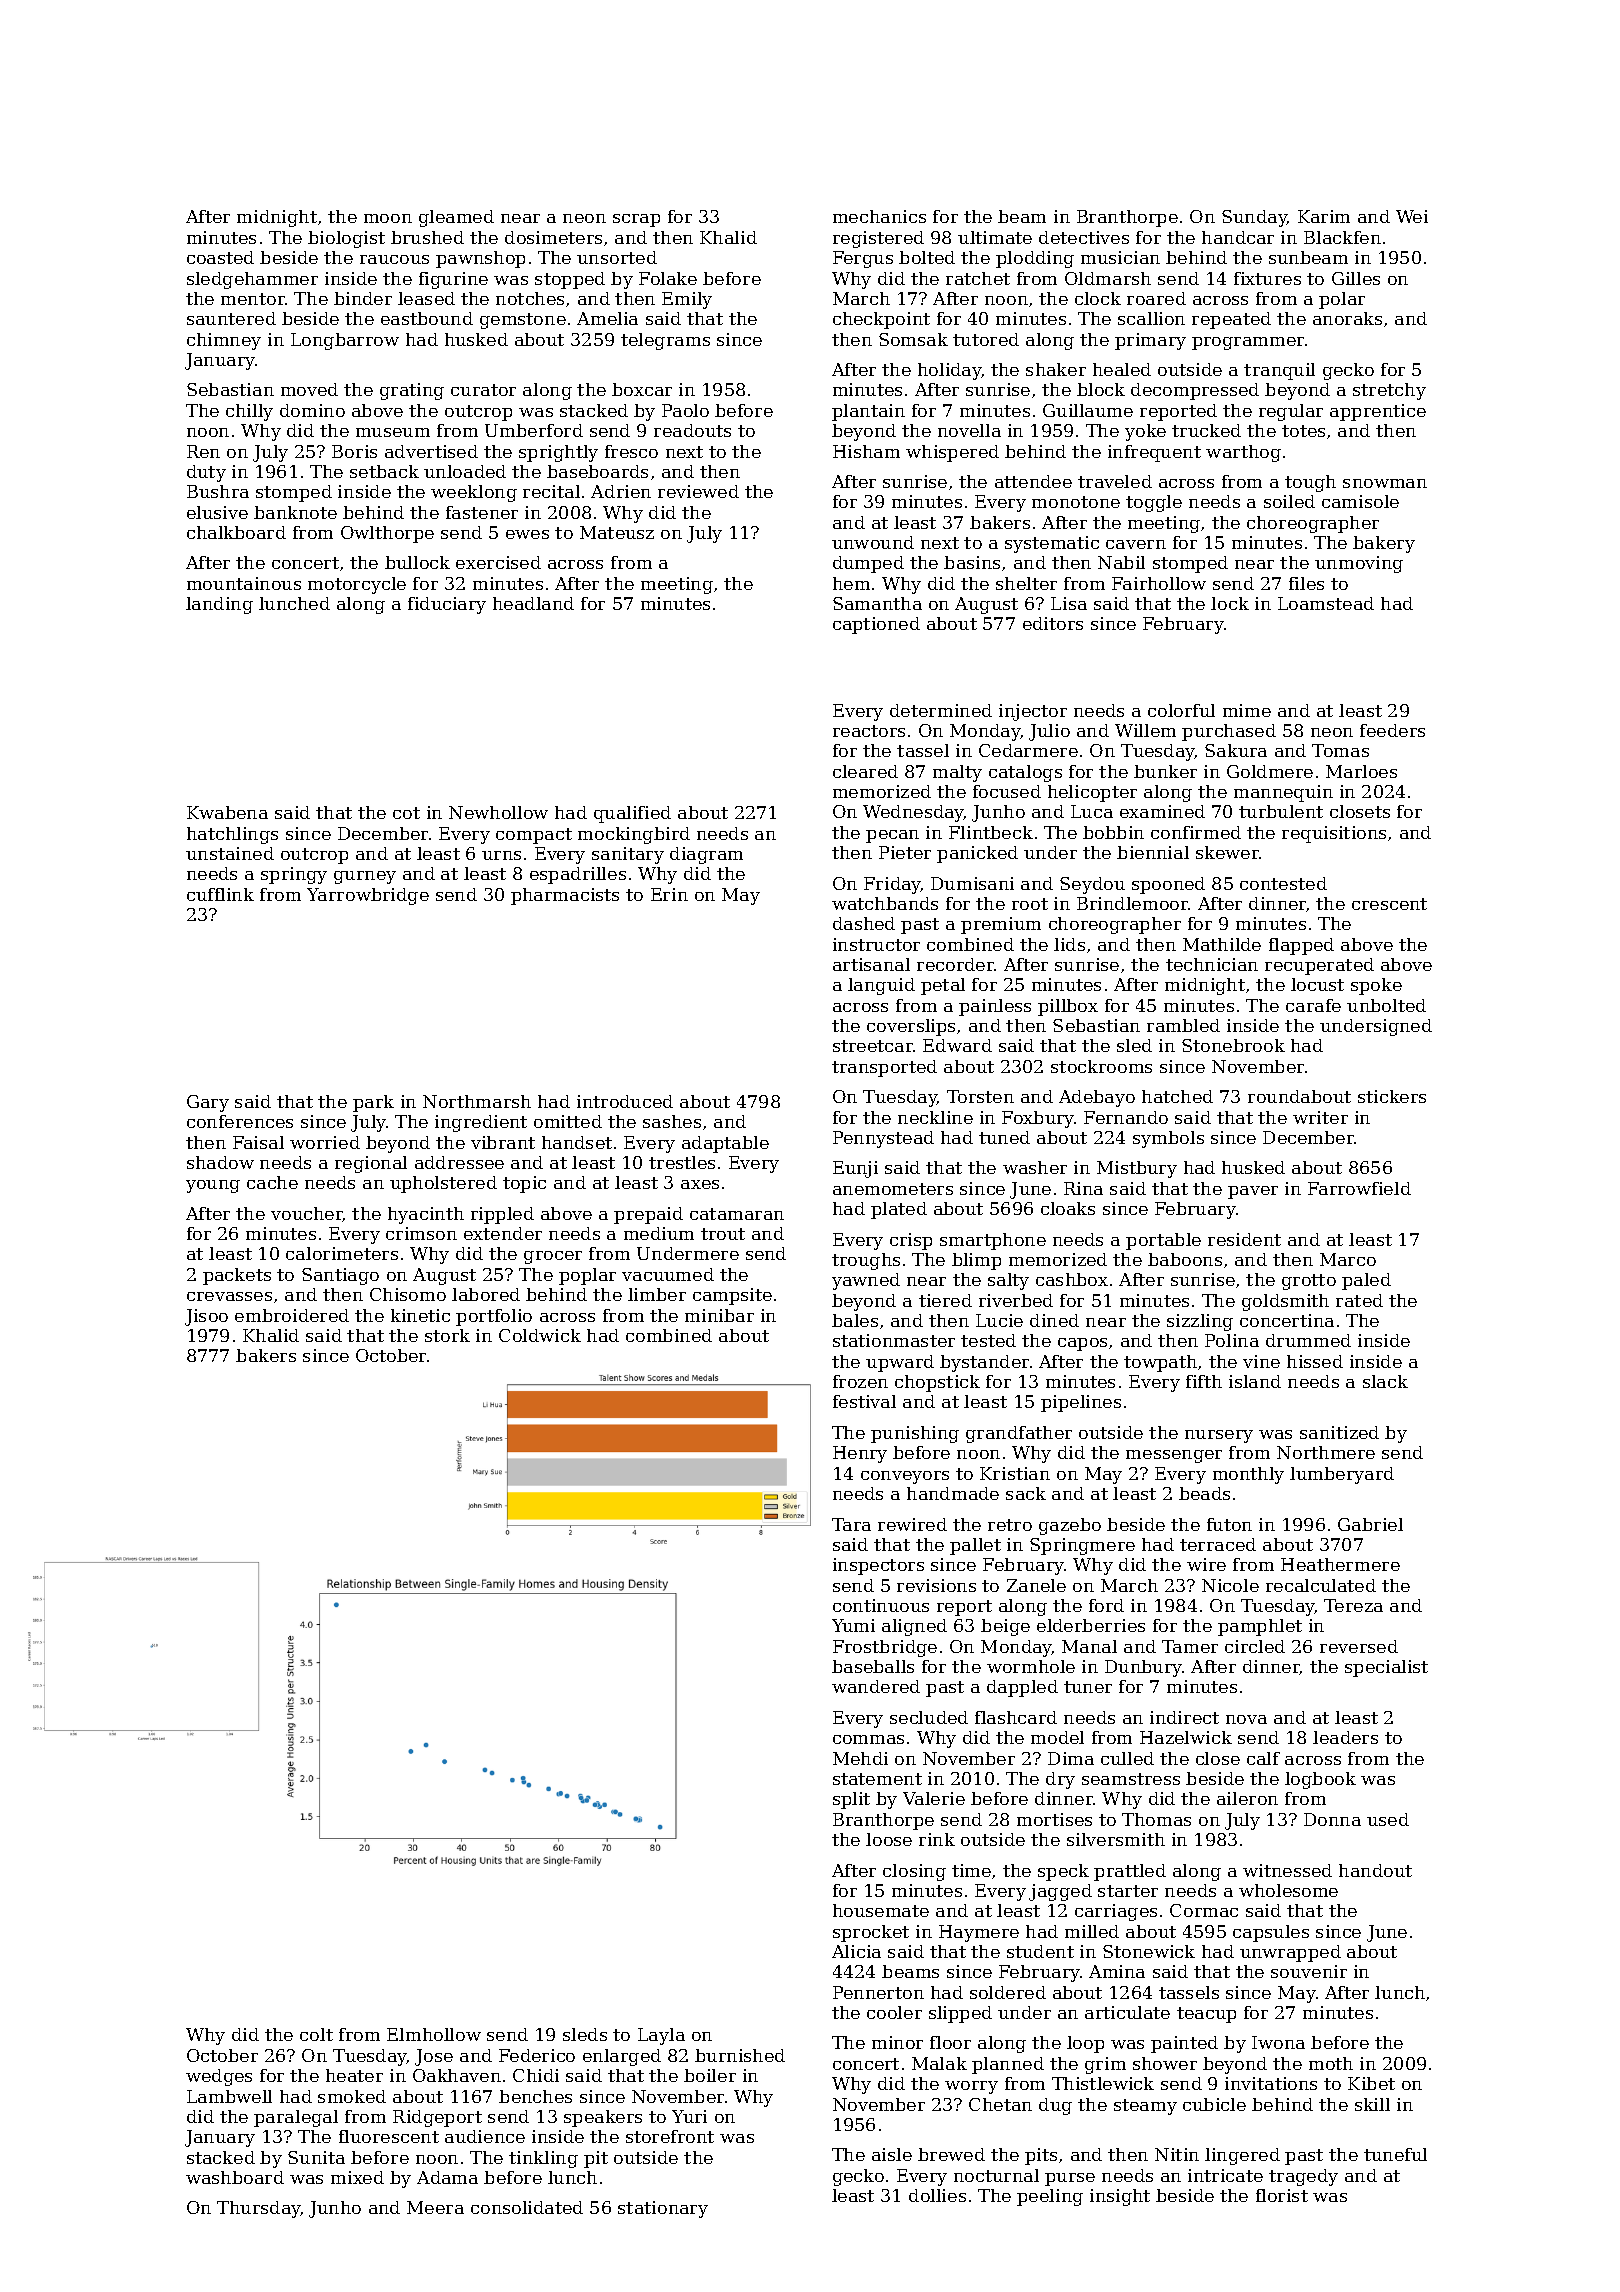 This document has height=2292, width=1620. What do you see at coordinates (1324, 216) in the document?
I see `Karim` at bounding box center [1324, 216].
